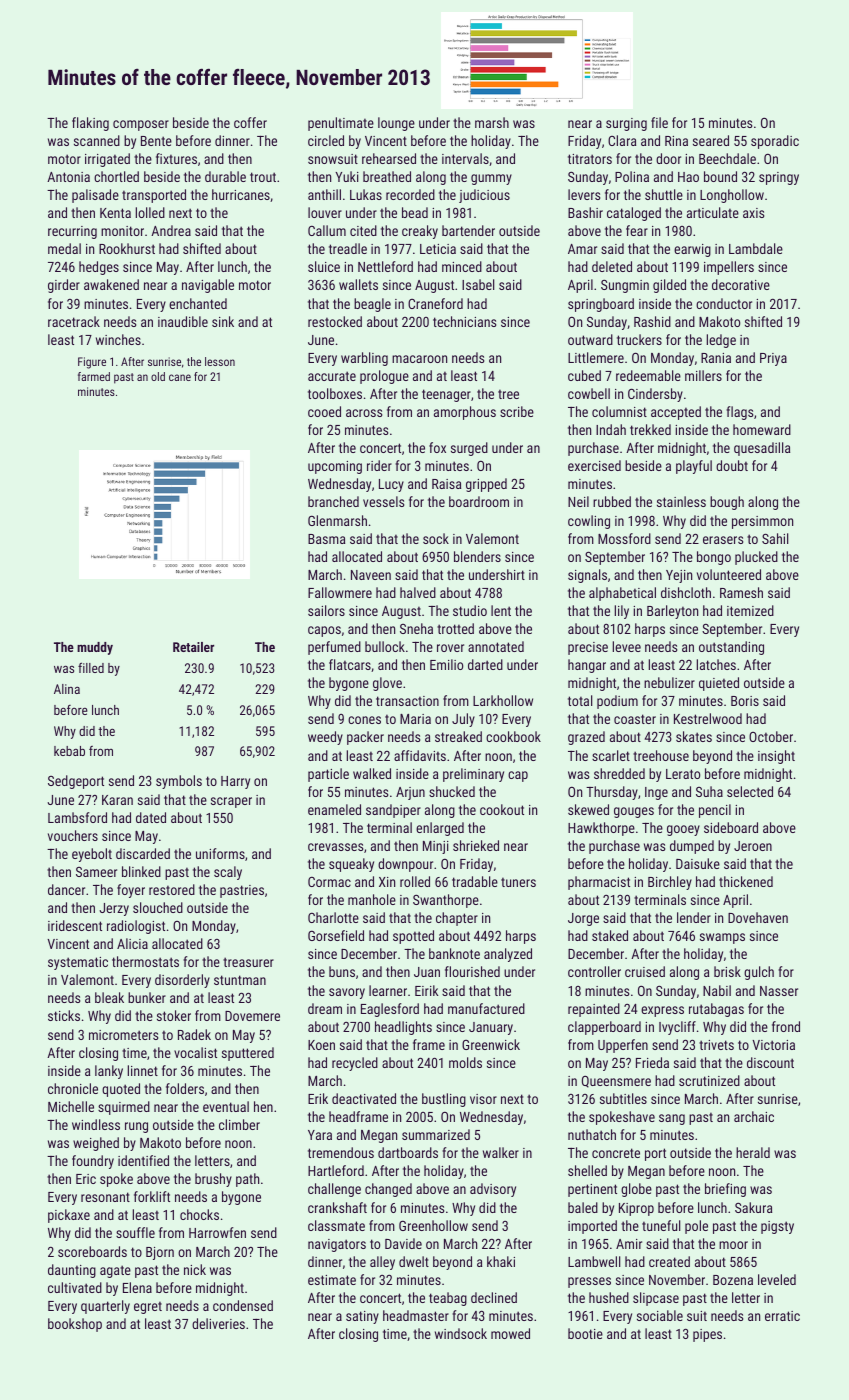 The image size is (849, 1400). Describe the element at coordinates (609, 1297) in the screenshot. I see `hushed` at that location.
